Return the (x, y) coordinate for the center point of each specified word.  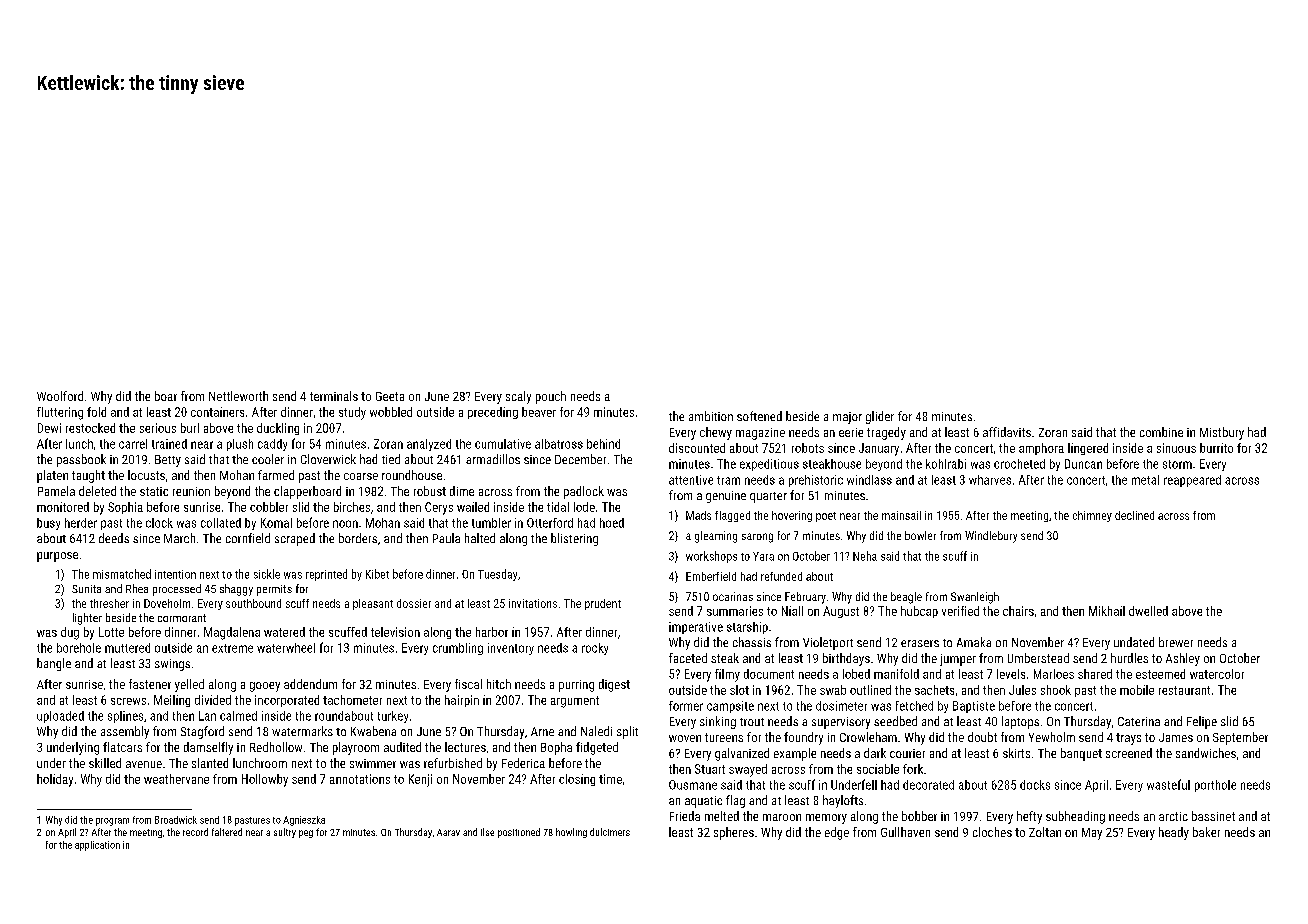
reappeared (1192, 481)
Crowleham (868, 737)
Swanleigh (975, 598)
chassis (752, 642)
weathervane (176, 779)
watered (284, 632)
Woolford (60, 396)
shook (1056, 690)
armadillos (493, 459)
